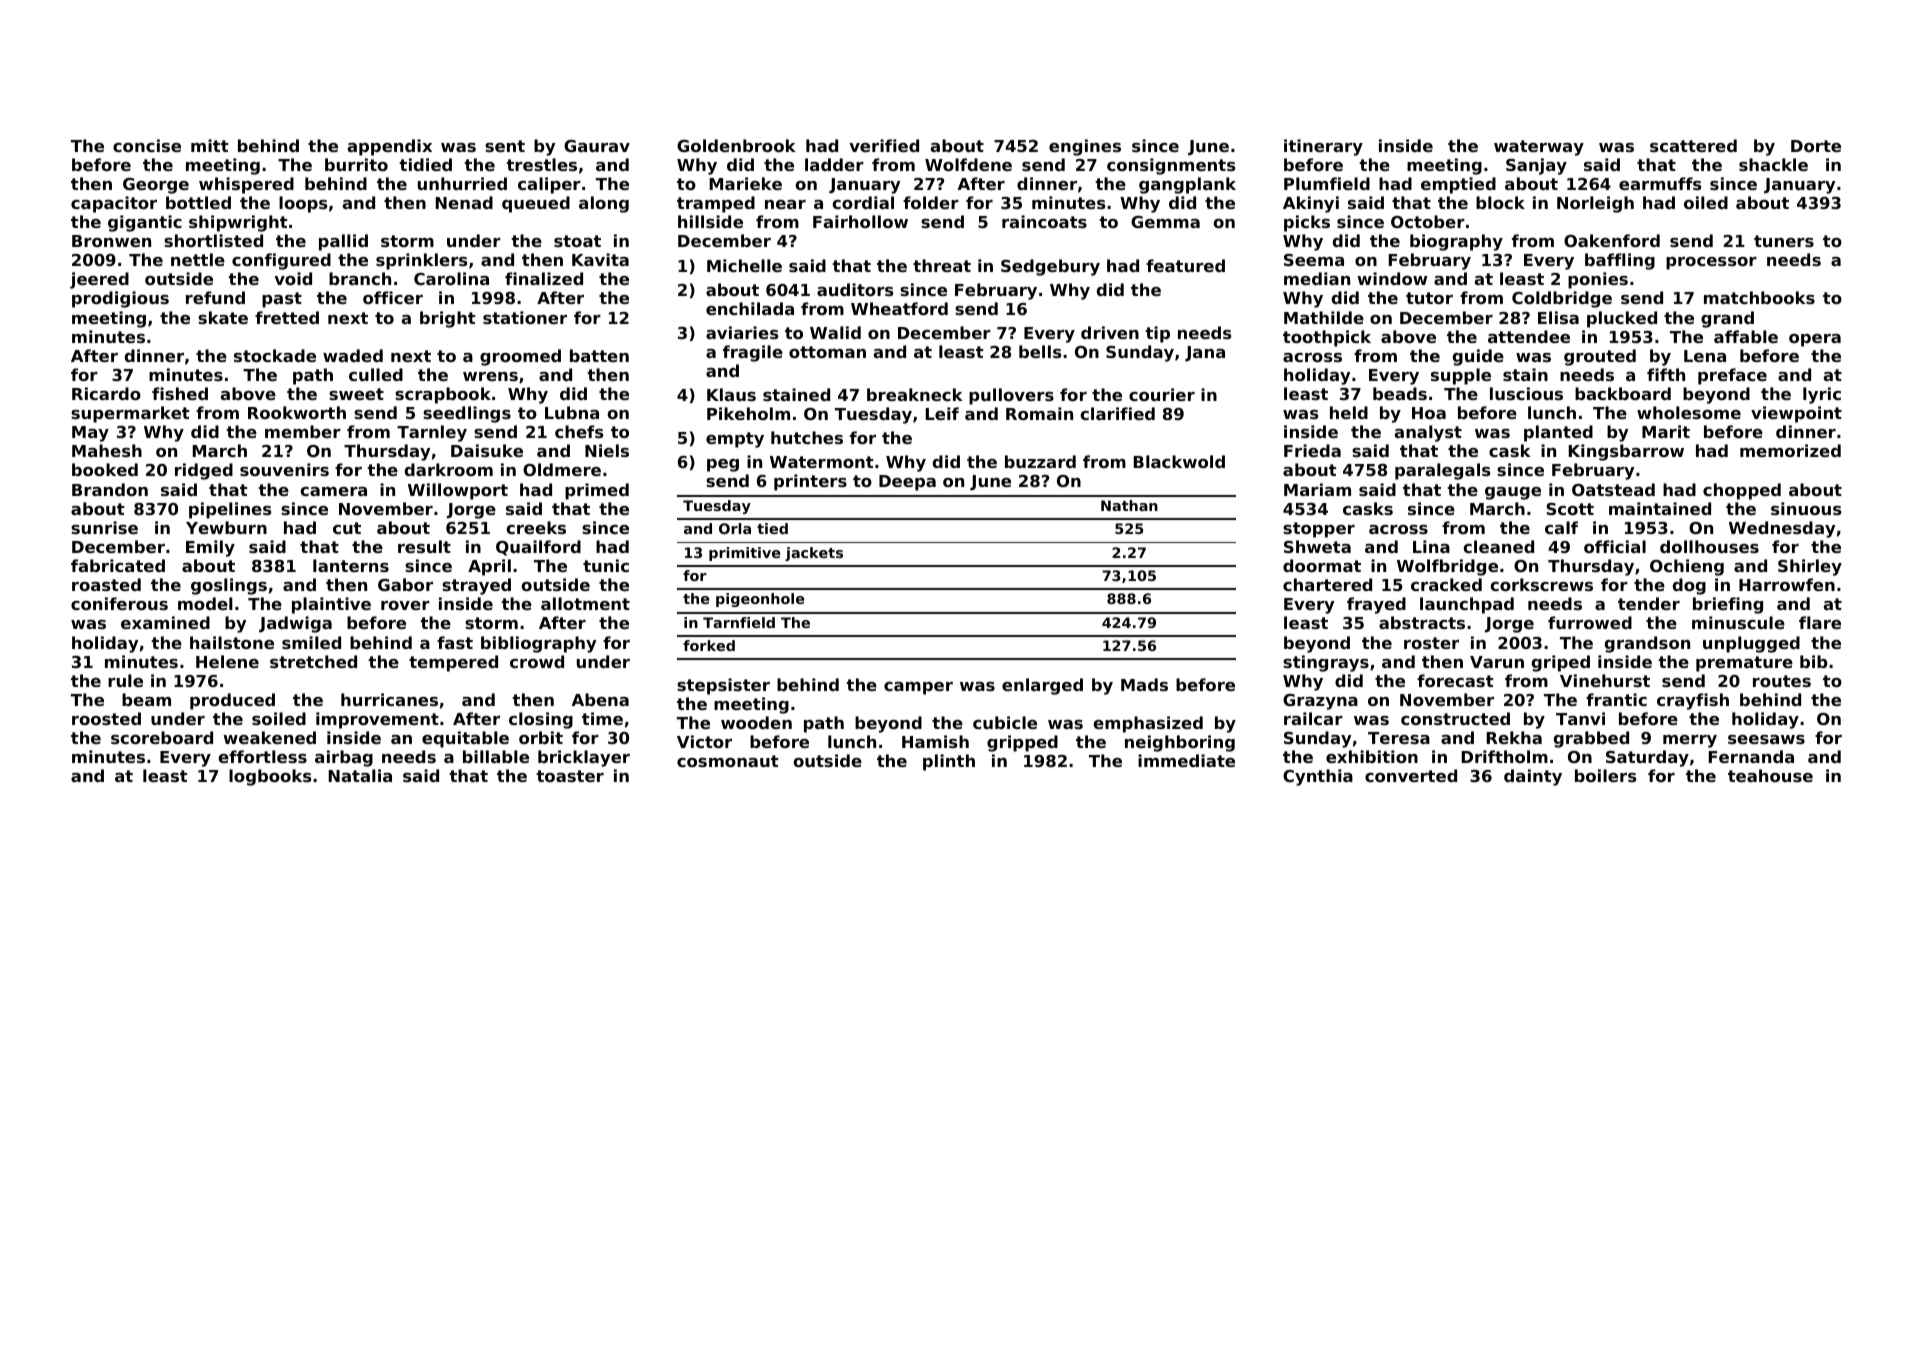 This document has height=1353, width=1913. I want to click on gauge, so click(1513, 493).
